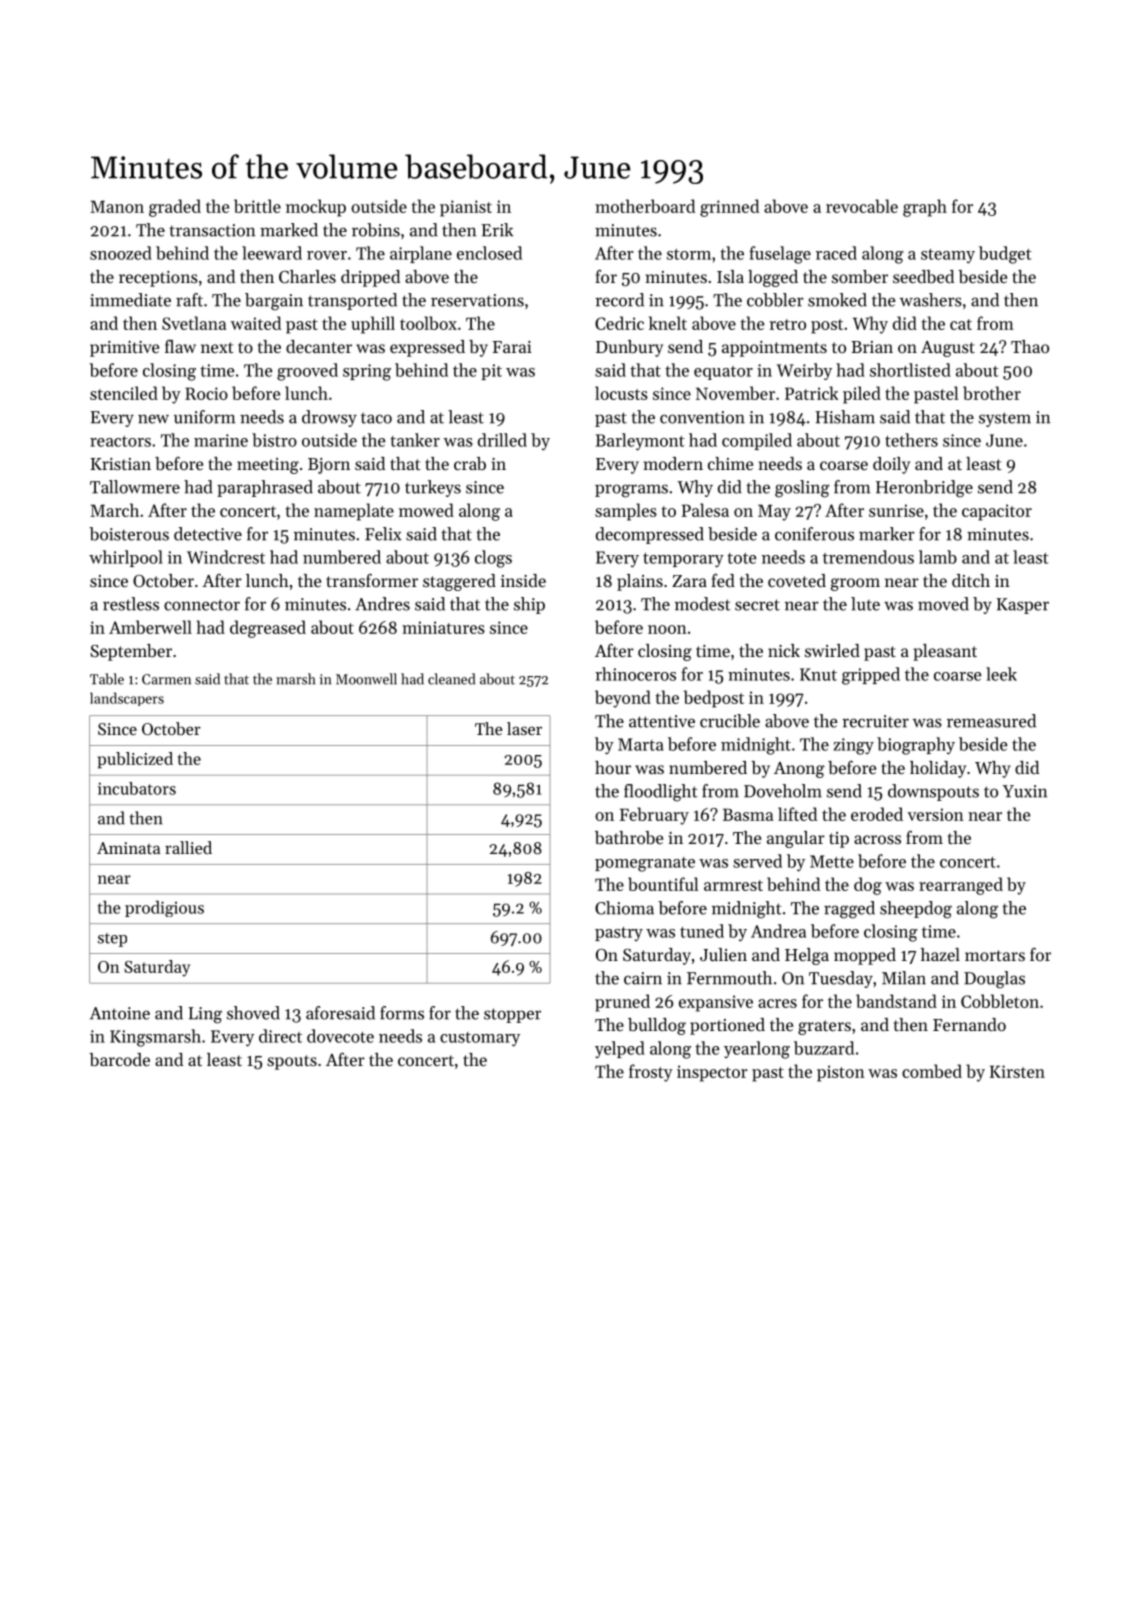  I want to click on Cedric, so click(619, 323).
